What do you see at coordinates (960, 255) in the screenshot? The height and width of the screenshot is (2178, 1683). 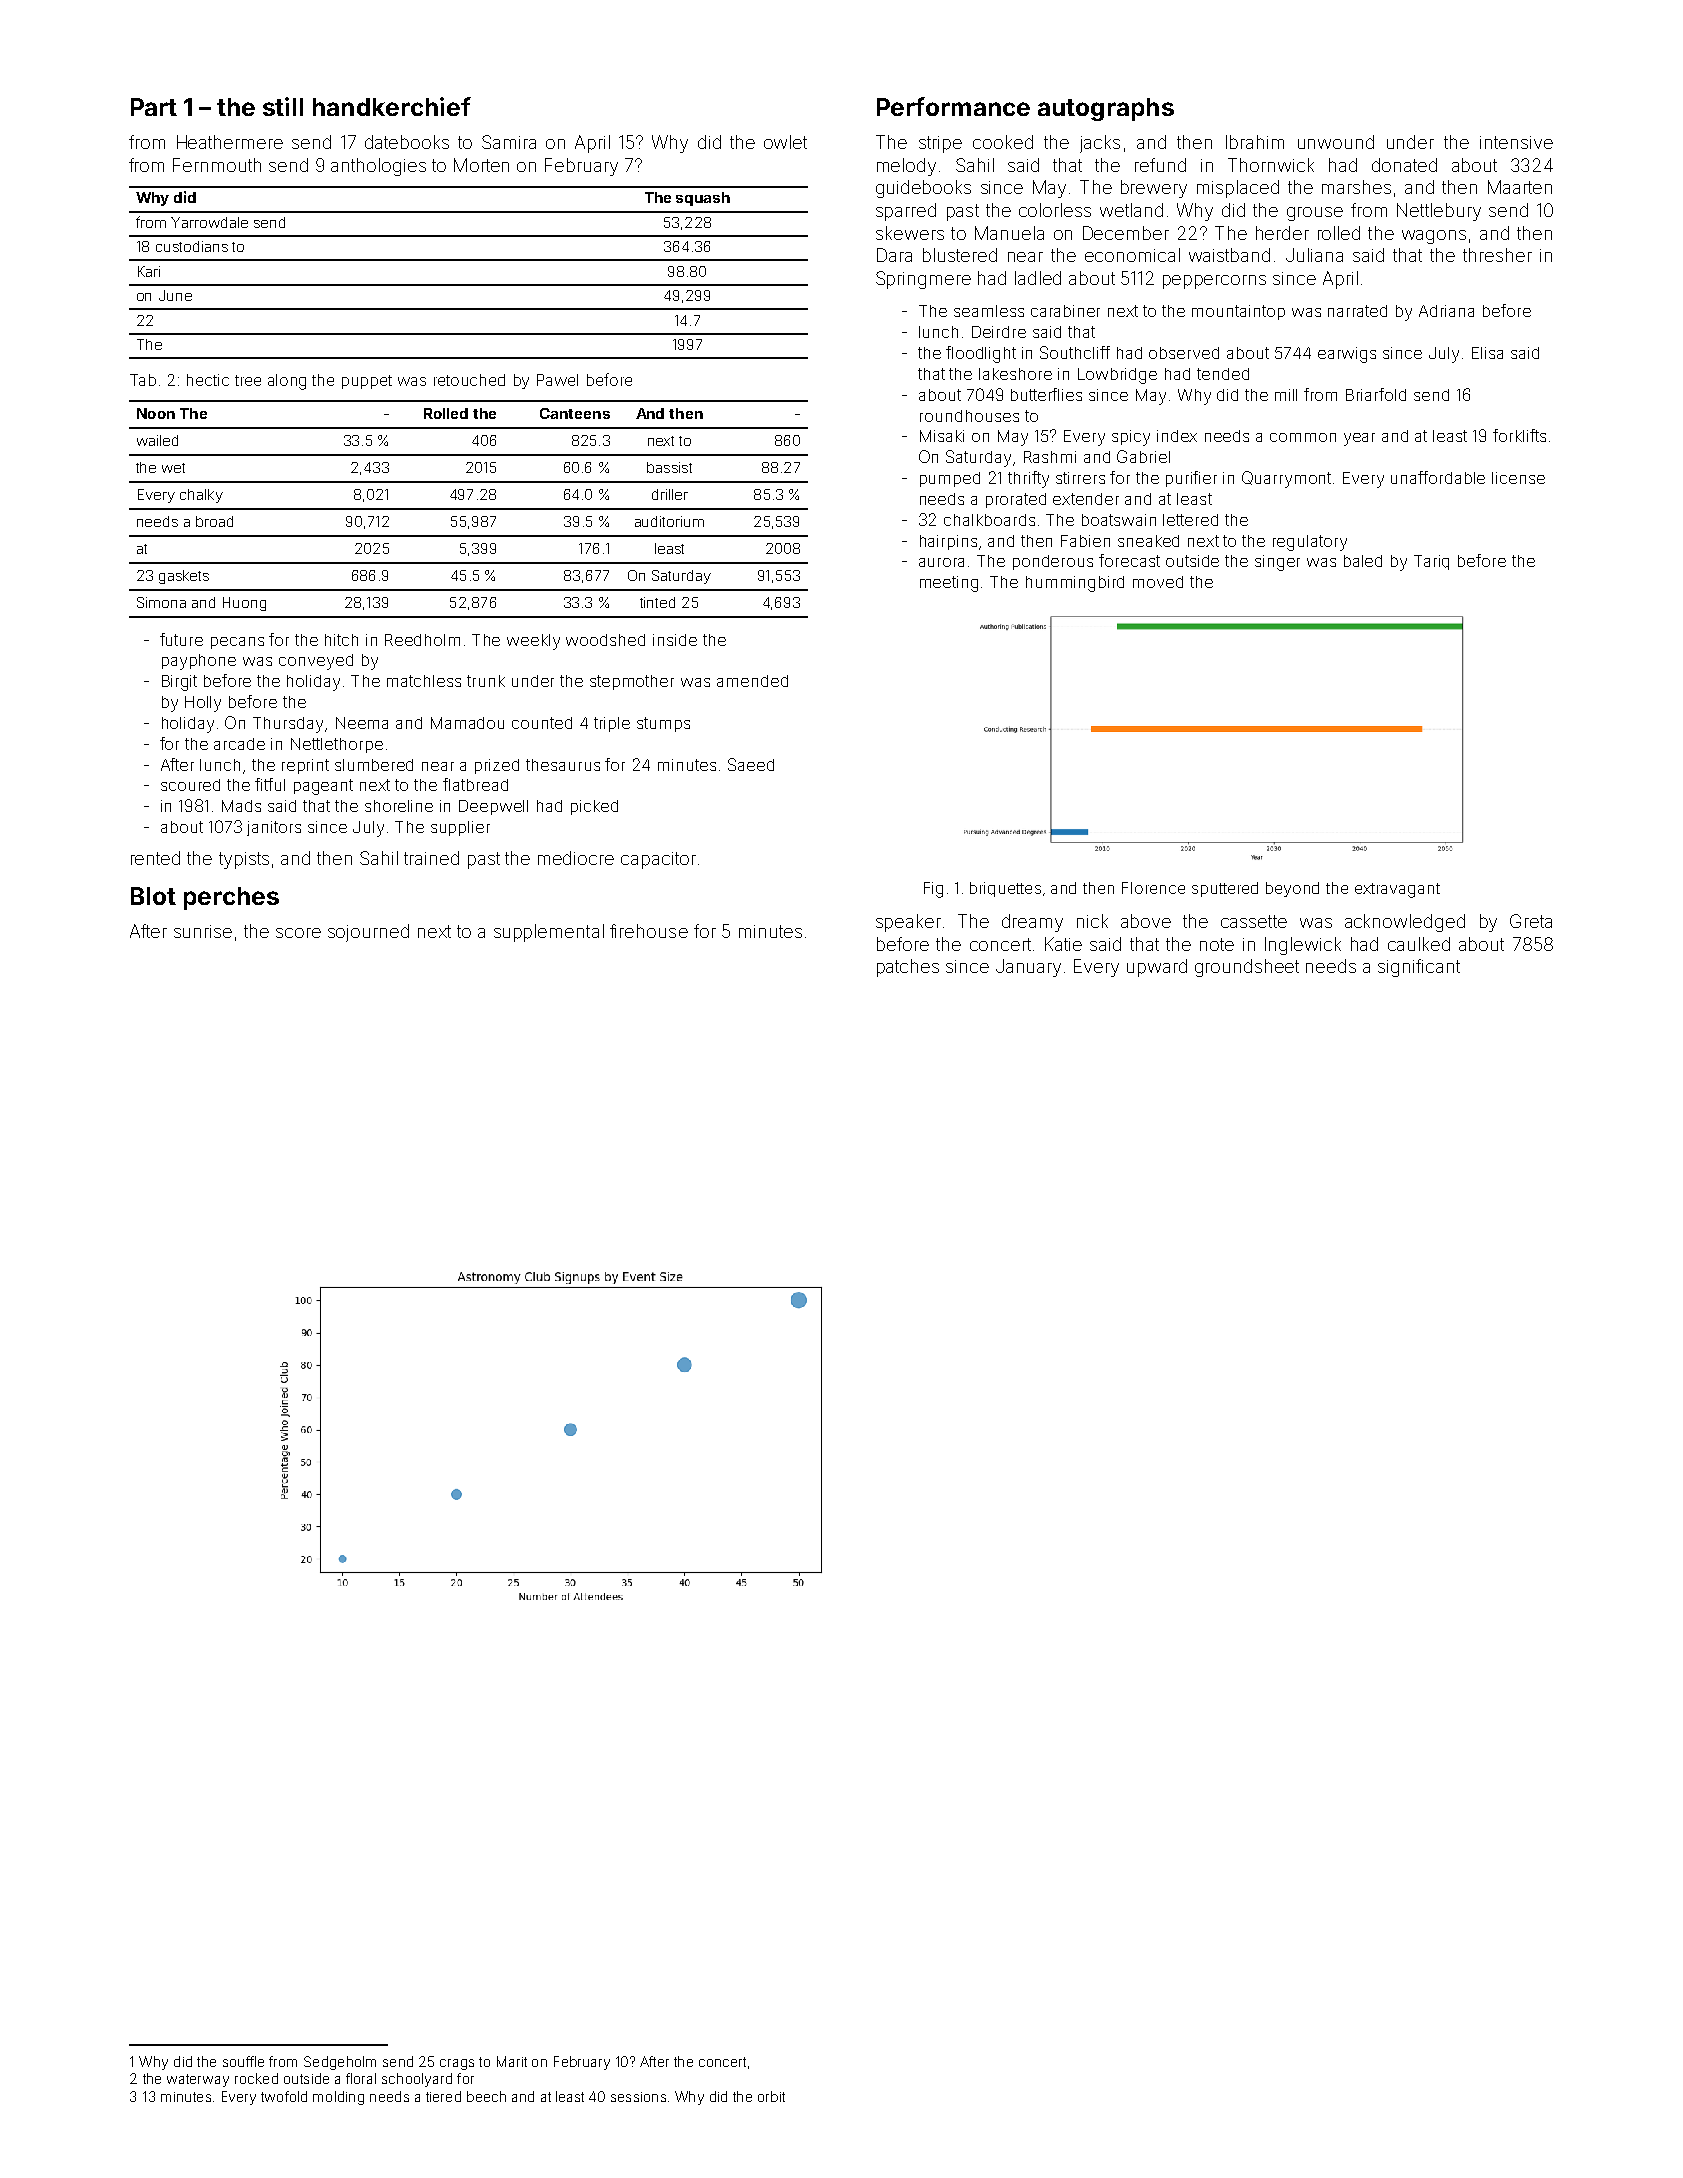 I see `blustered` at bounding box center [960, 255].
